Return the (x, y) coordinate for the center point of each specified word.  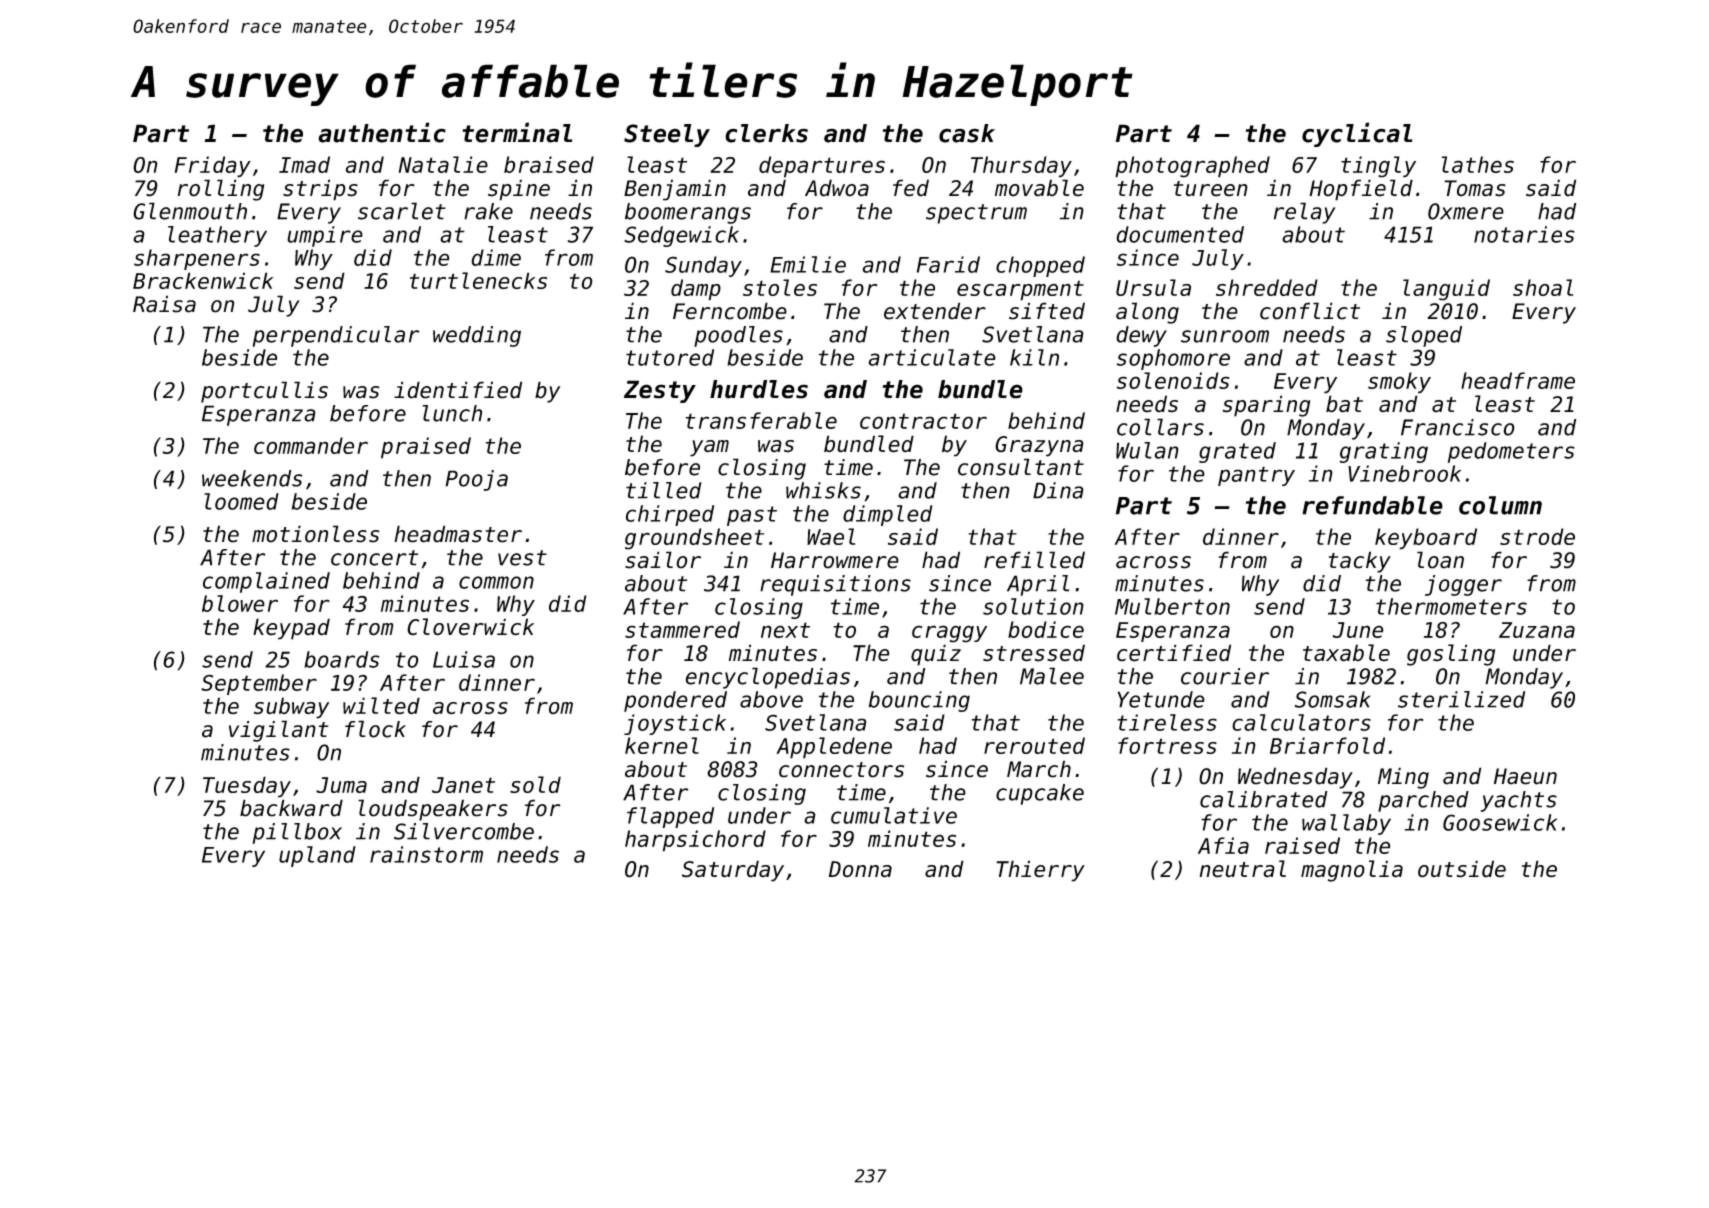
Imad (304, 164)
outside (1462, 869)
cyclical (1357, 134)
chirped (670, 515)
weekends (252, 478)
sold (535, 784)
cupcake (1040, 794)
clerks (766, 133)
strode (1537, 536)
